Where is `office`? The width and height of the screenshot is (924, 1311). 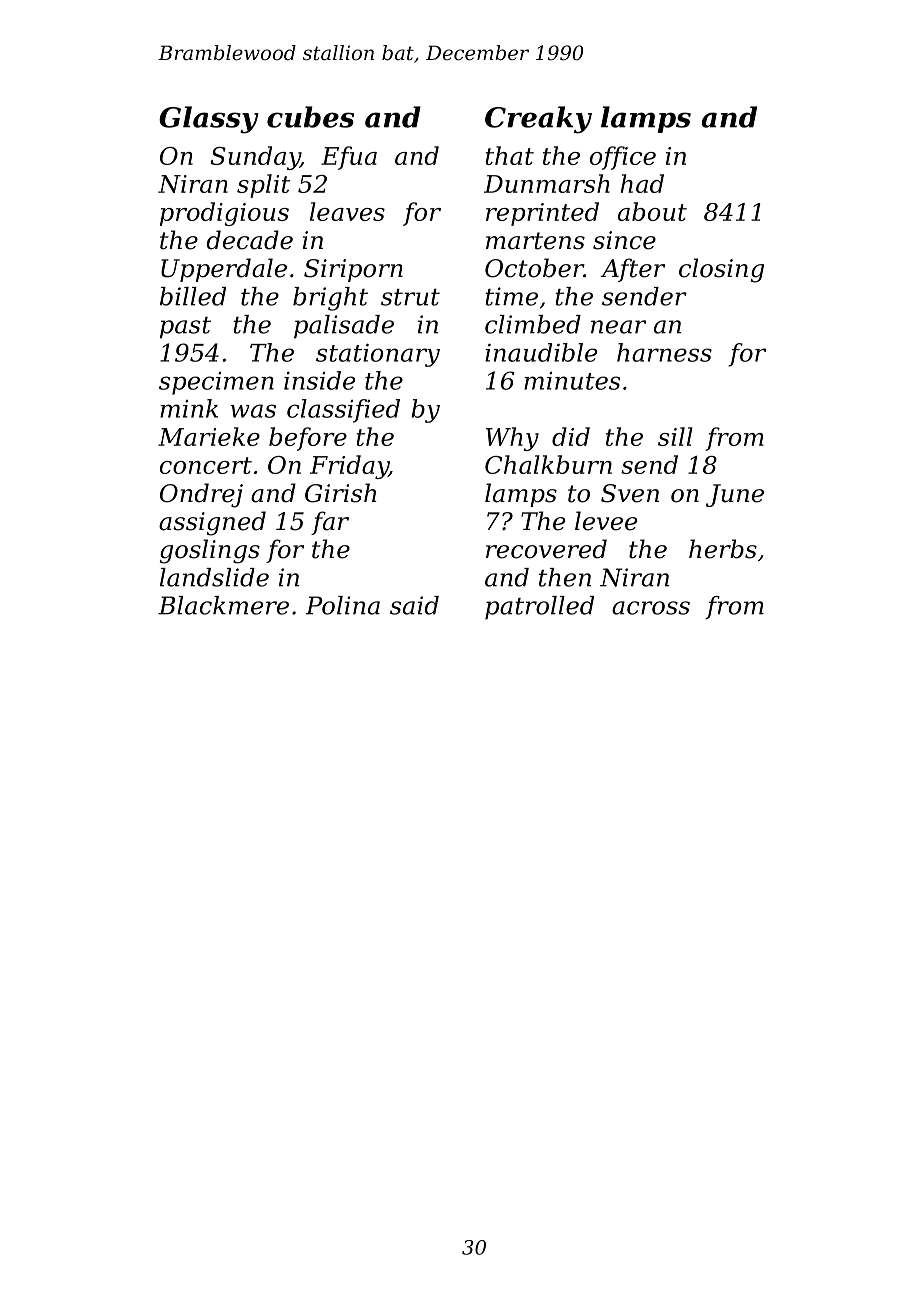
office is located at coordinates (623, 158).
